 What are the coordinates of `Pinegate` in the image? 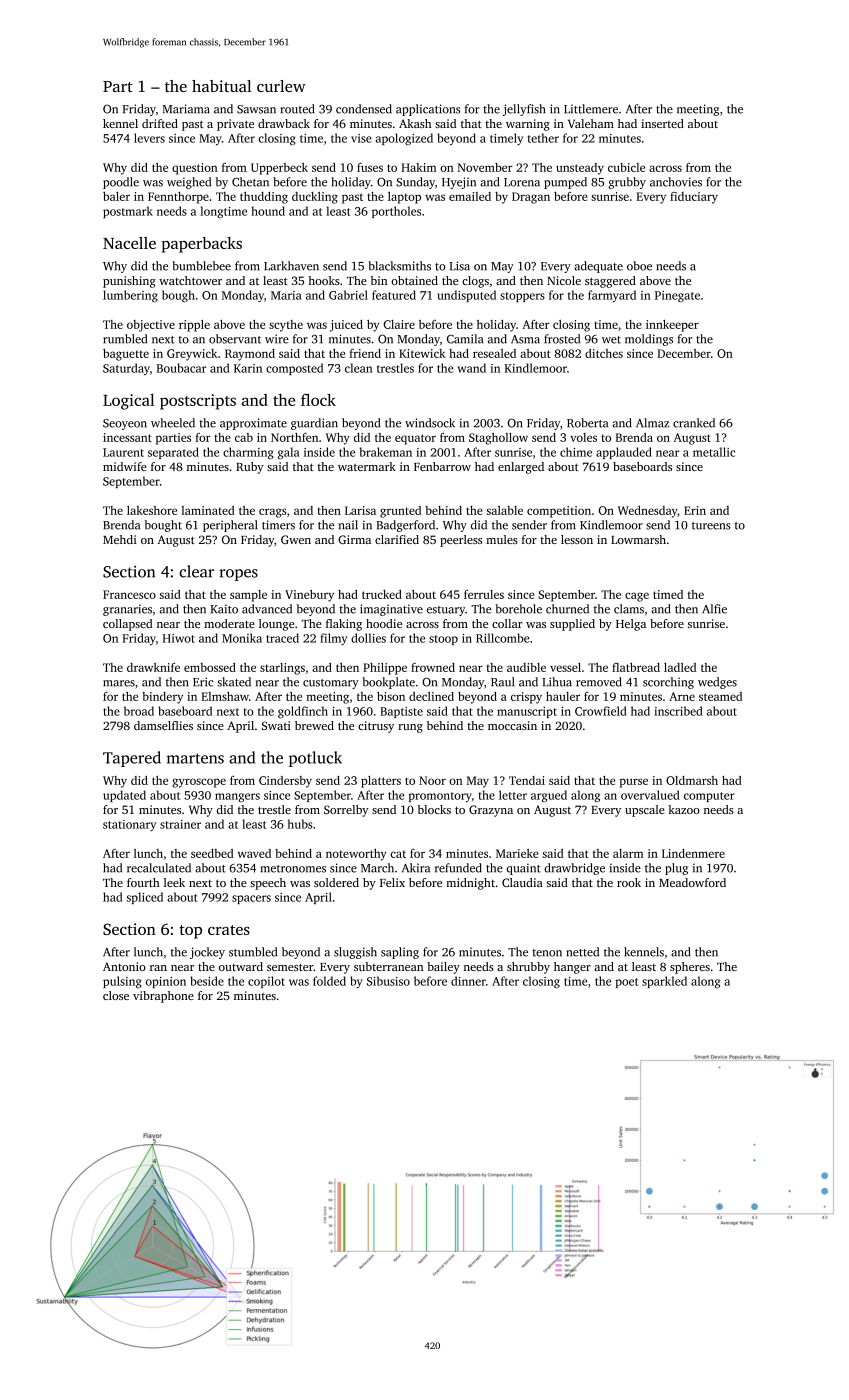 It's located at (677, 296).
